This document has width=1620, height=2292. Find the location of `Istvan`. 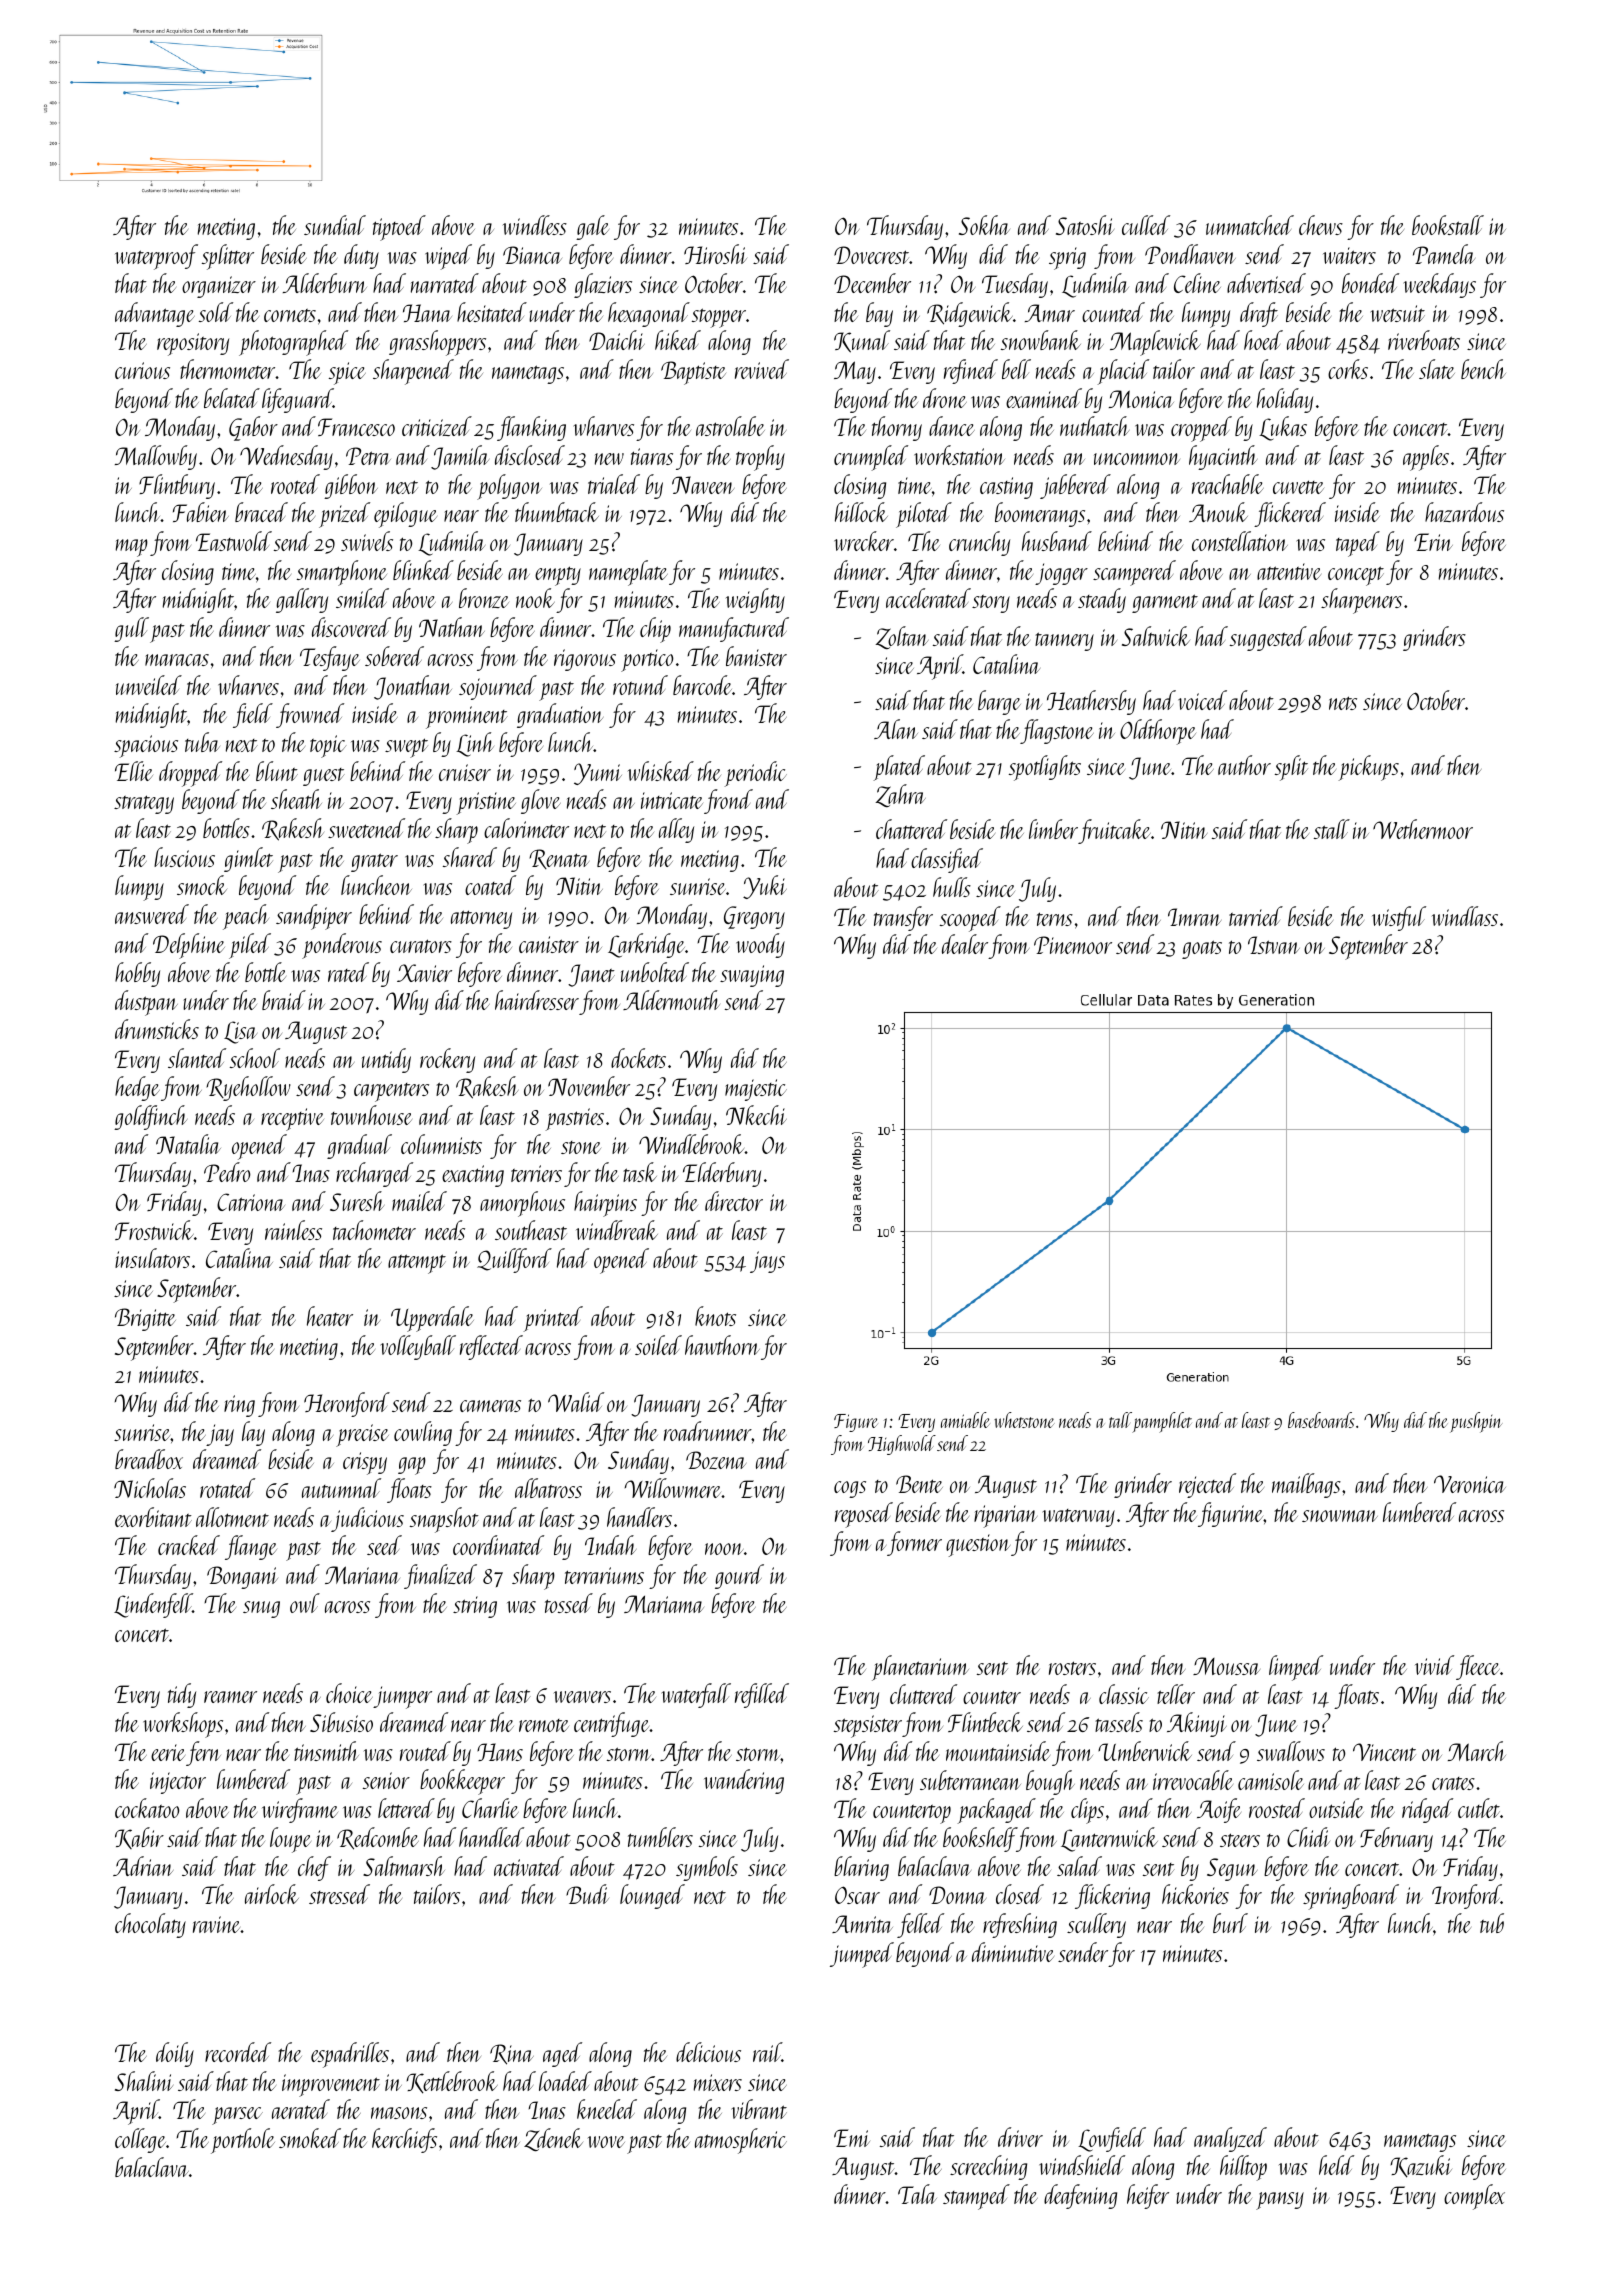

Istvan is located at coordinates (1274, 945).
